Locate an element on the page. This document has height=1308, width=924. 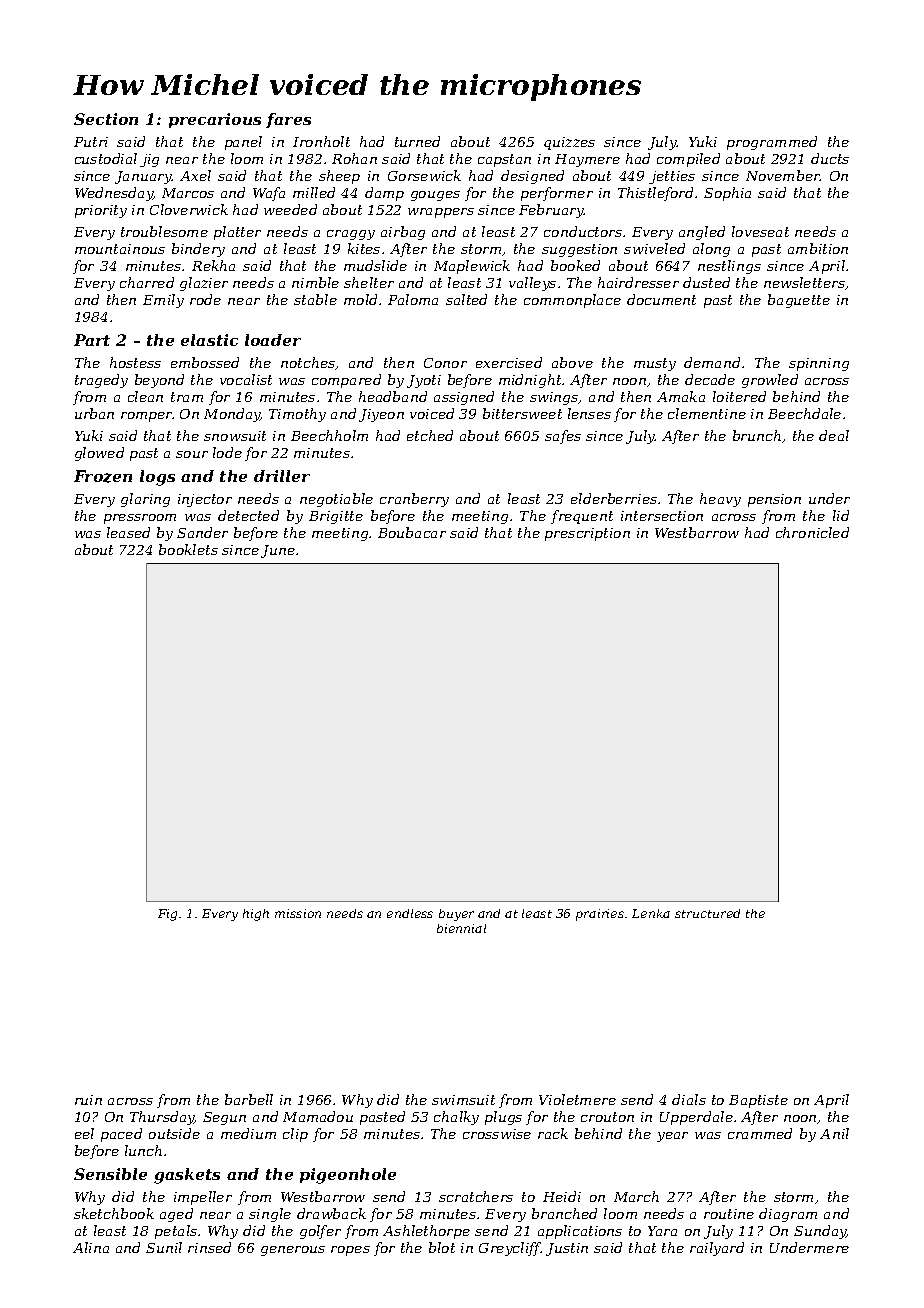
wrappers is located at coordinates (441, 213).
